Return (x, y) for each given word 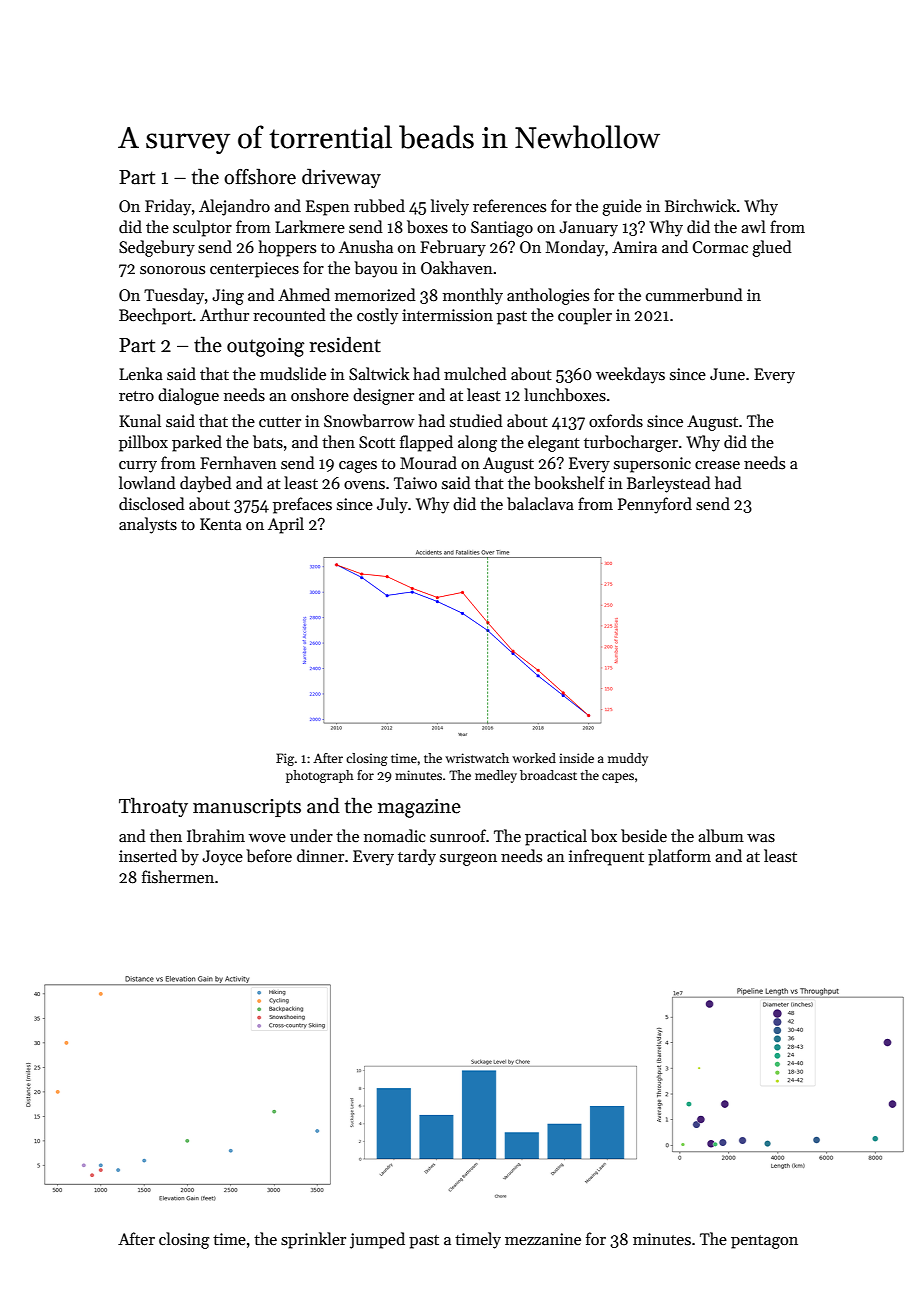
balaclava (540, 503)
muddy (628, 759)
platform (679, 857)
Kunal (140, 420)
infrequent (606, 857)
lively (450, 207)
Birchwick (700, 205)
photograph (320, 776)
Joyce (222, 858)
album (721, 835)
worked (534, 758)
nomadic (395, 835)
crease (717, 465)
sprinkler (313, 1240)
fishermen (178, 876)
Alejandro (234, 207)
